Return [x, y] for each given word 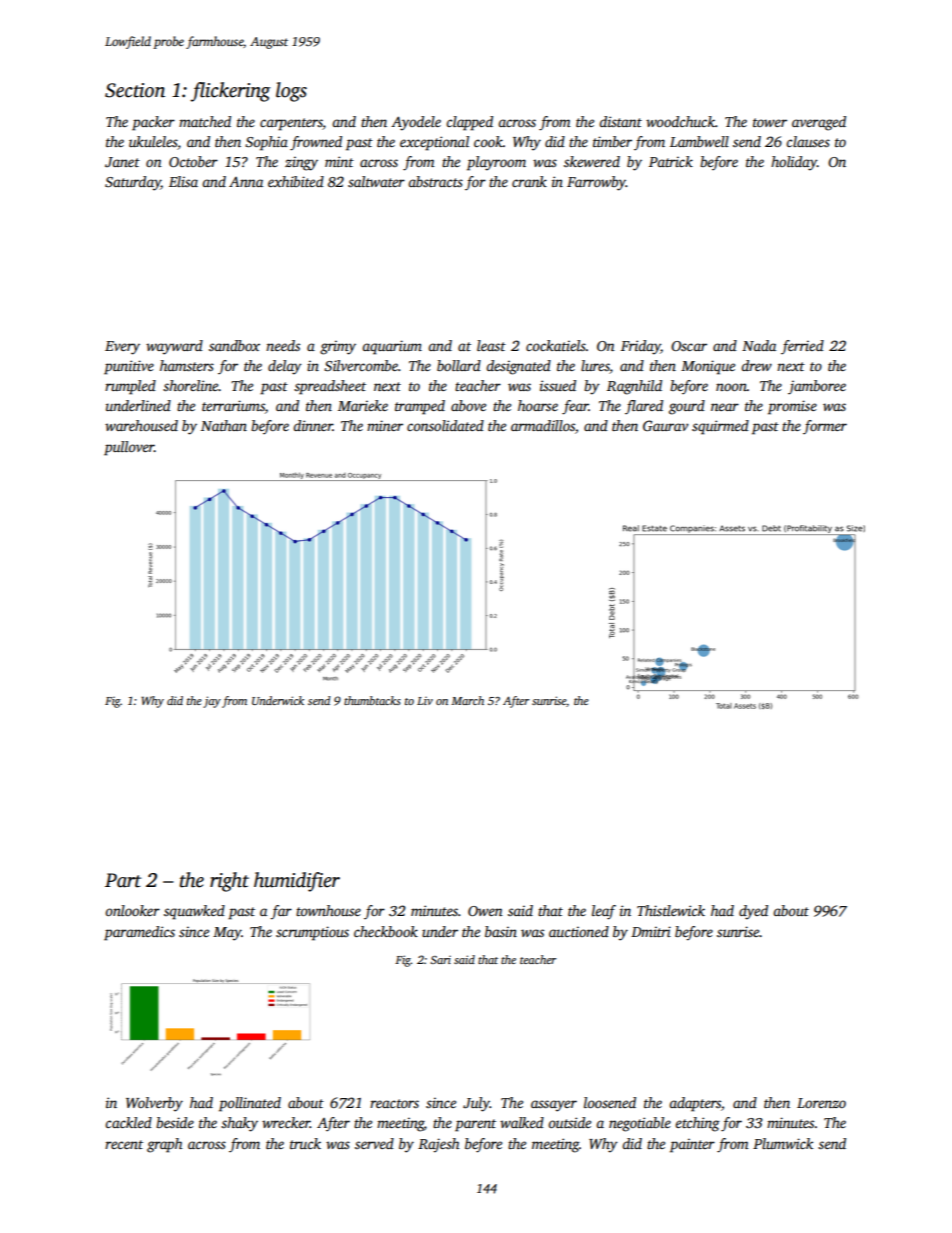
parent [475, 1125]
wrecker [286, 1122]
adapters [695, 1104]
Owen [485, 911]
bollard [459, 365]
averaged [819, 123]
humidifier [297, 882]
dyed [753, 912]
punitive [129, 367]
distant [620, 121]
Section [135, 90]
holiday [794, 163]
